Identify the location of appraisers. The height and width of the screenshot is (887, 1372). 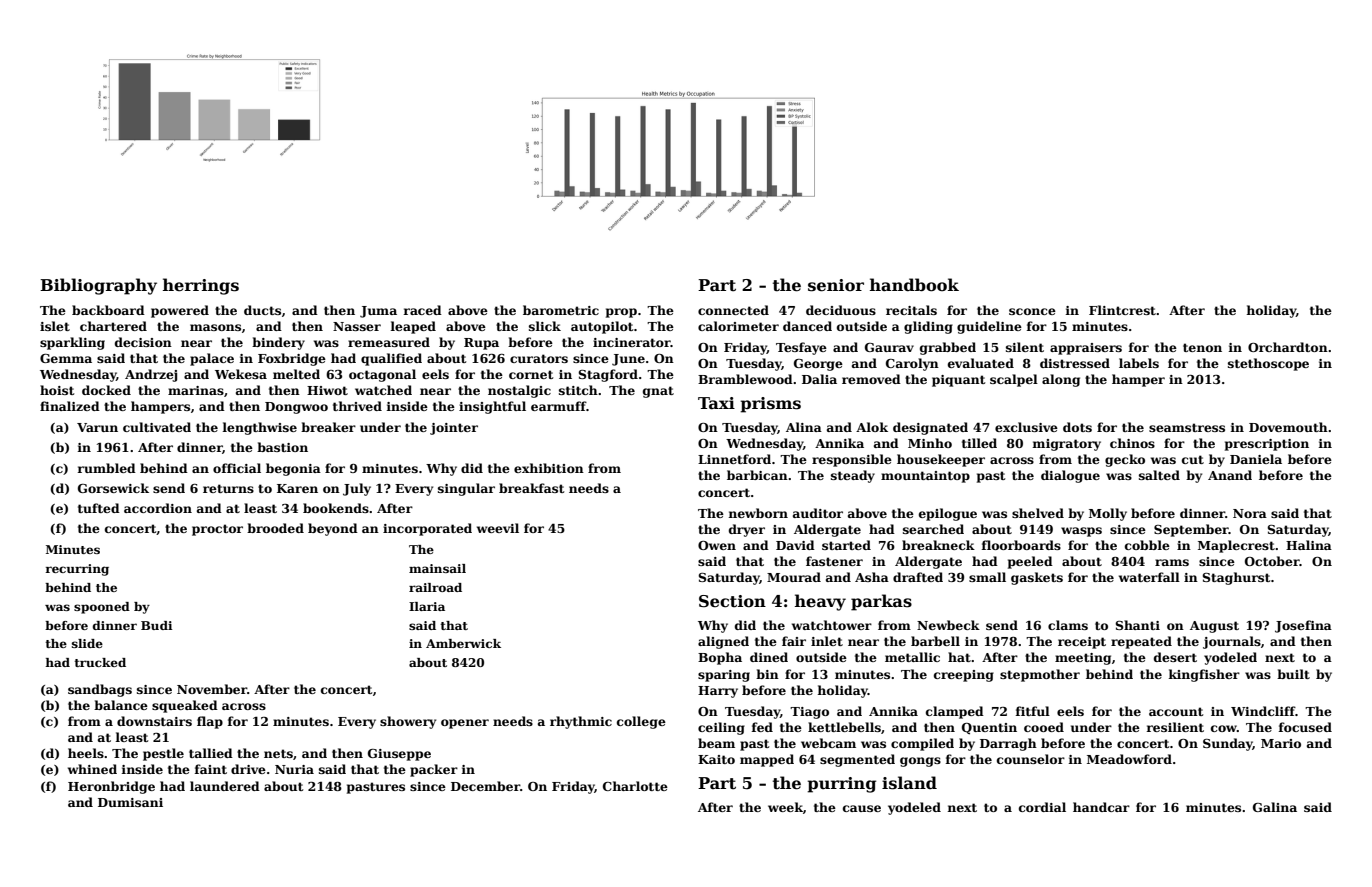
(1086, 349).
